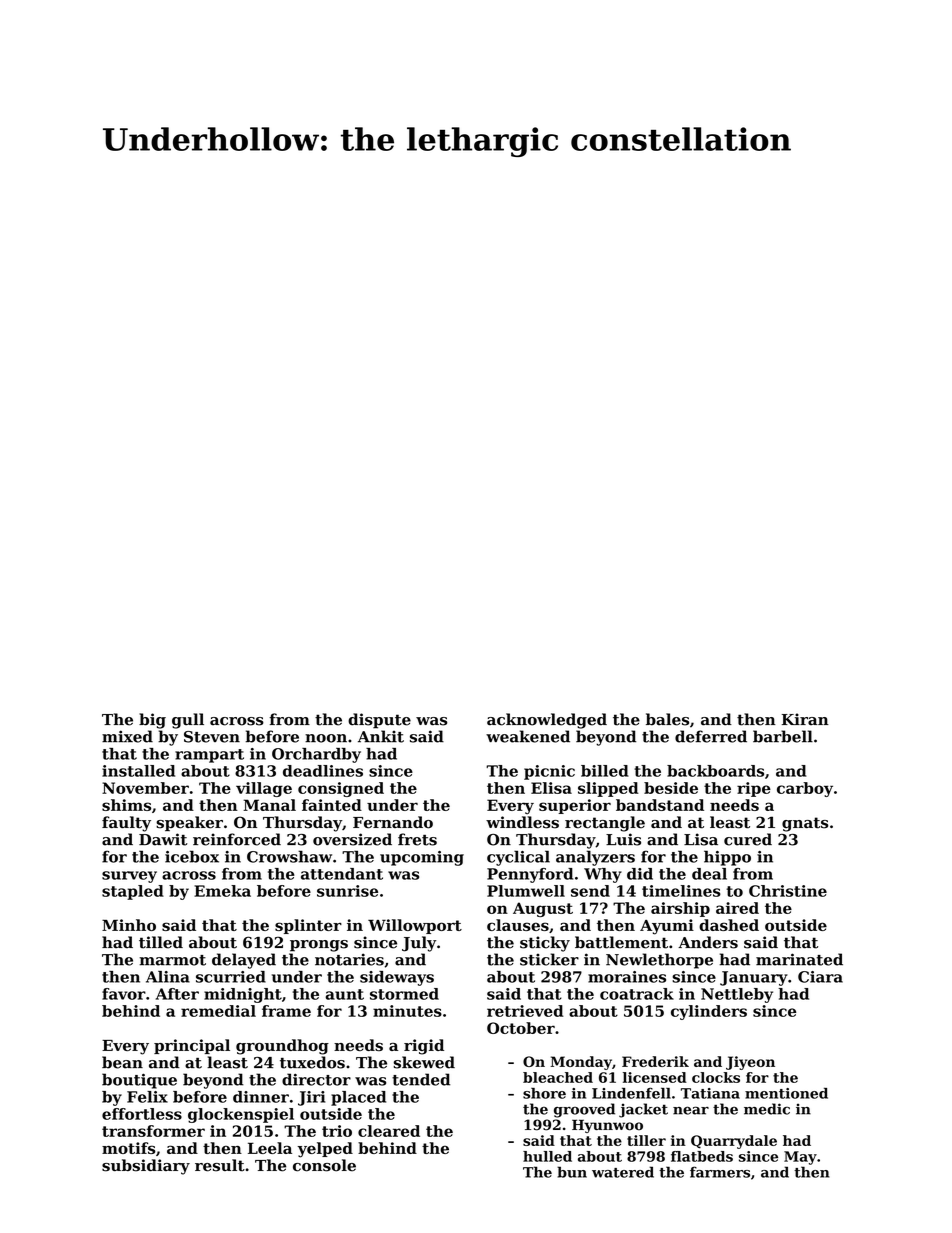 The image size is (952, 1233). What do you see at coordinates (417, 839) in the image?
I see `frets` at bounding box center [417, 839].
